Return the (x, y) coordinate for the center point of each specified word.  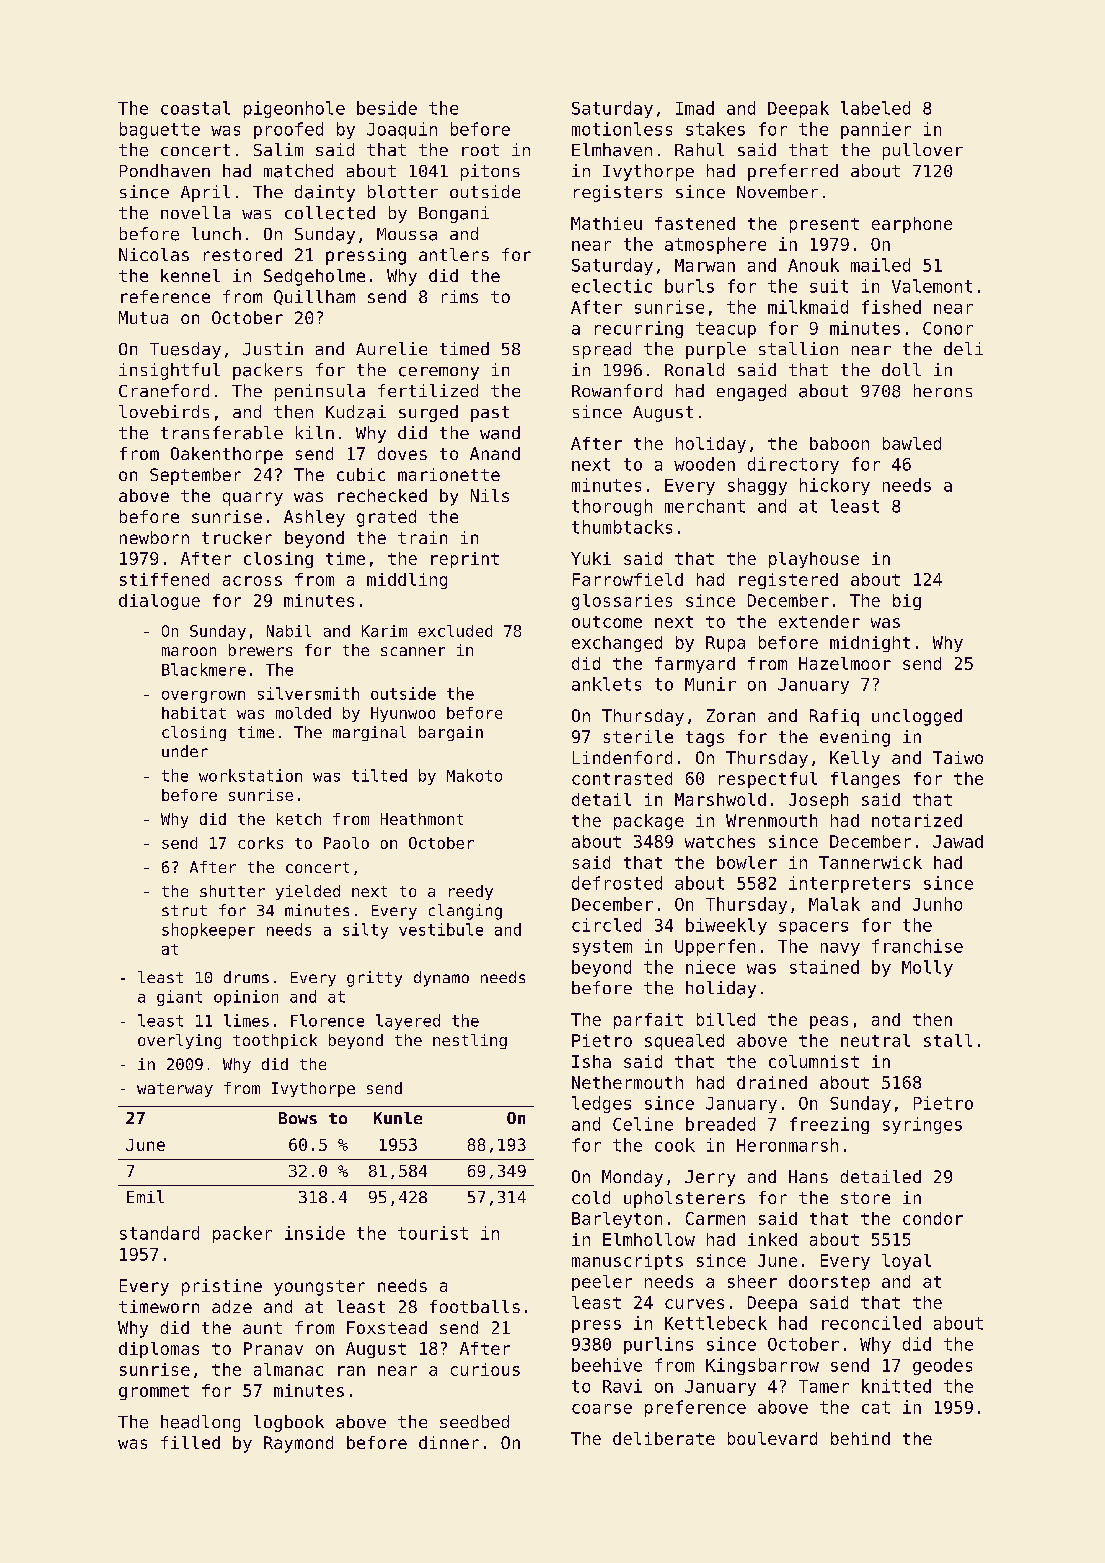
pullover (923, 151)
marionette (449, 474)
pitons (490, 172)
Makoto (474, 775)
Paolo (346, 843)
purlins (658, 1345)
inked (772, 1239)
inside (315, 1233)
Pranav (273, 1348)
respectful (768, 780)
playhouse (814, 560)
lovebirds (164, 411)
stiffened (164, 579)
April (205, 193)
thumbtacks (622, 527)
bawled (912, 443)
